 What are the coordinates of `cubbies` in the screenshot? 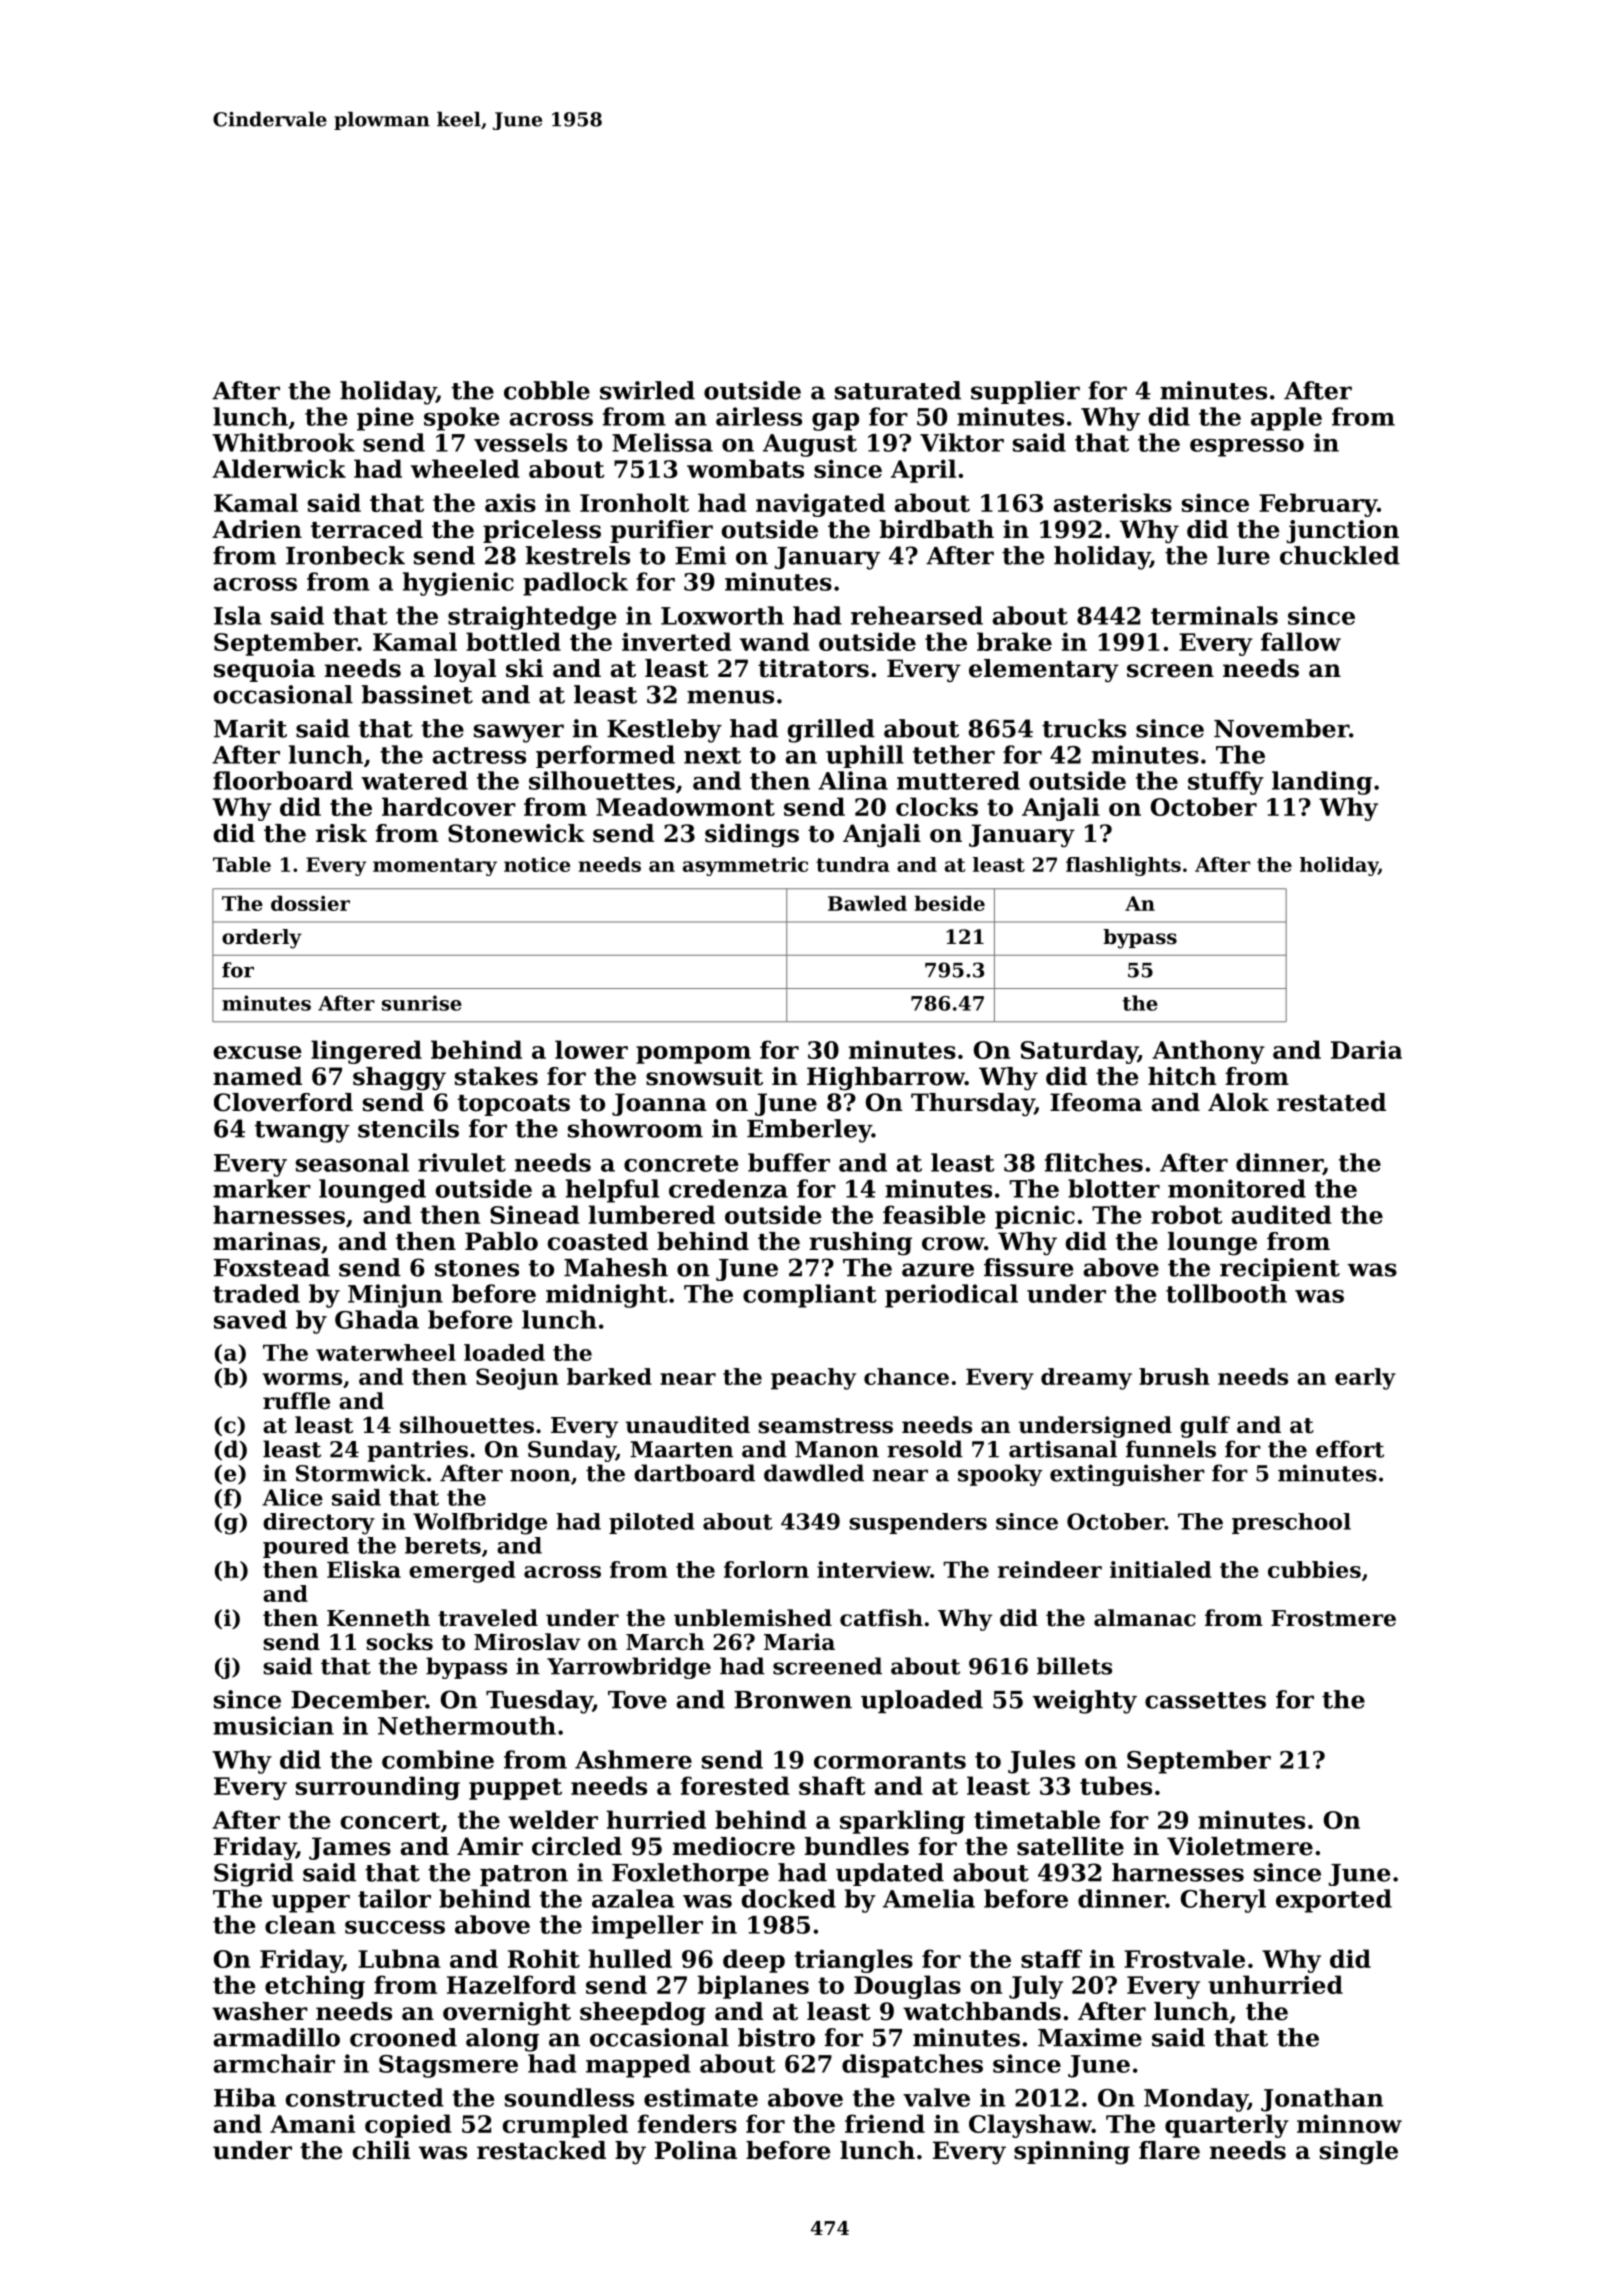 It's located at (1314, 1569).
